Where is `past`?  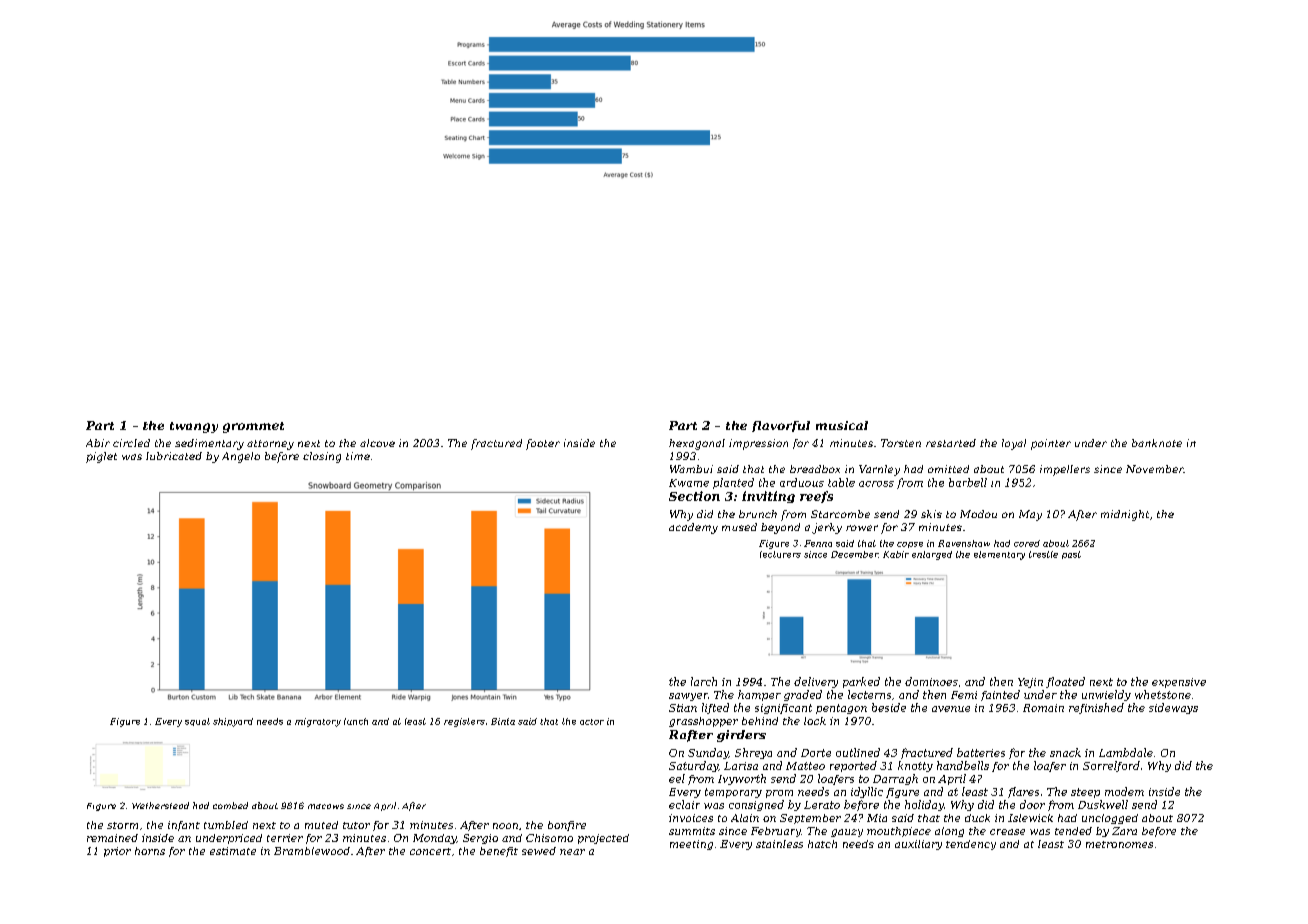 past is located at coordinates (1071, 555).
